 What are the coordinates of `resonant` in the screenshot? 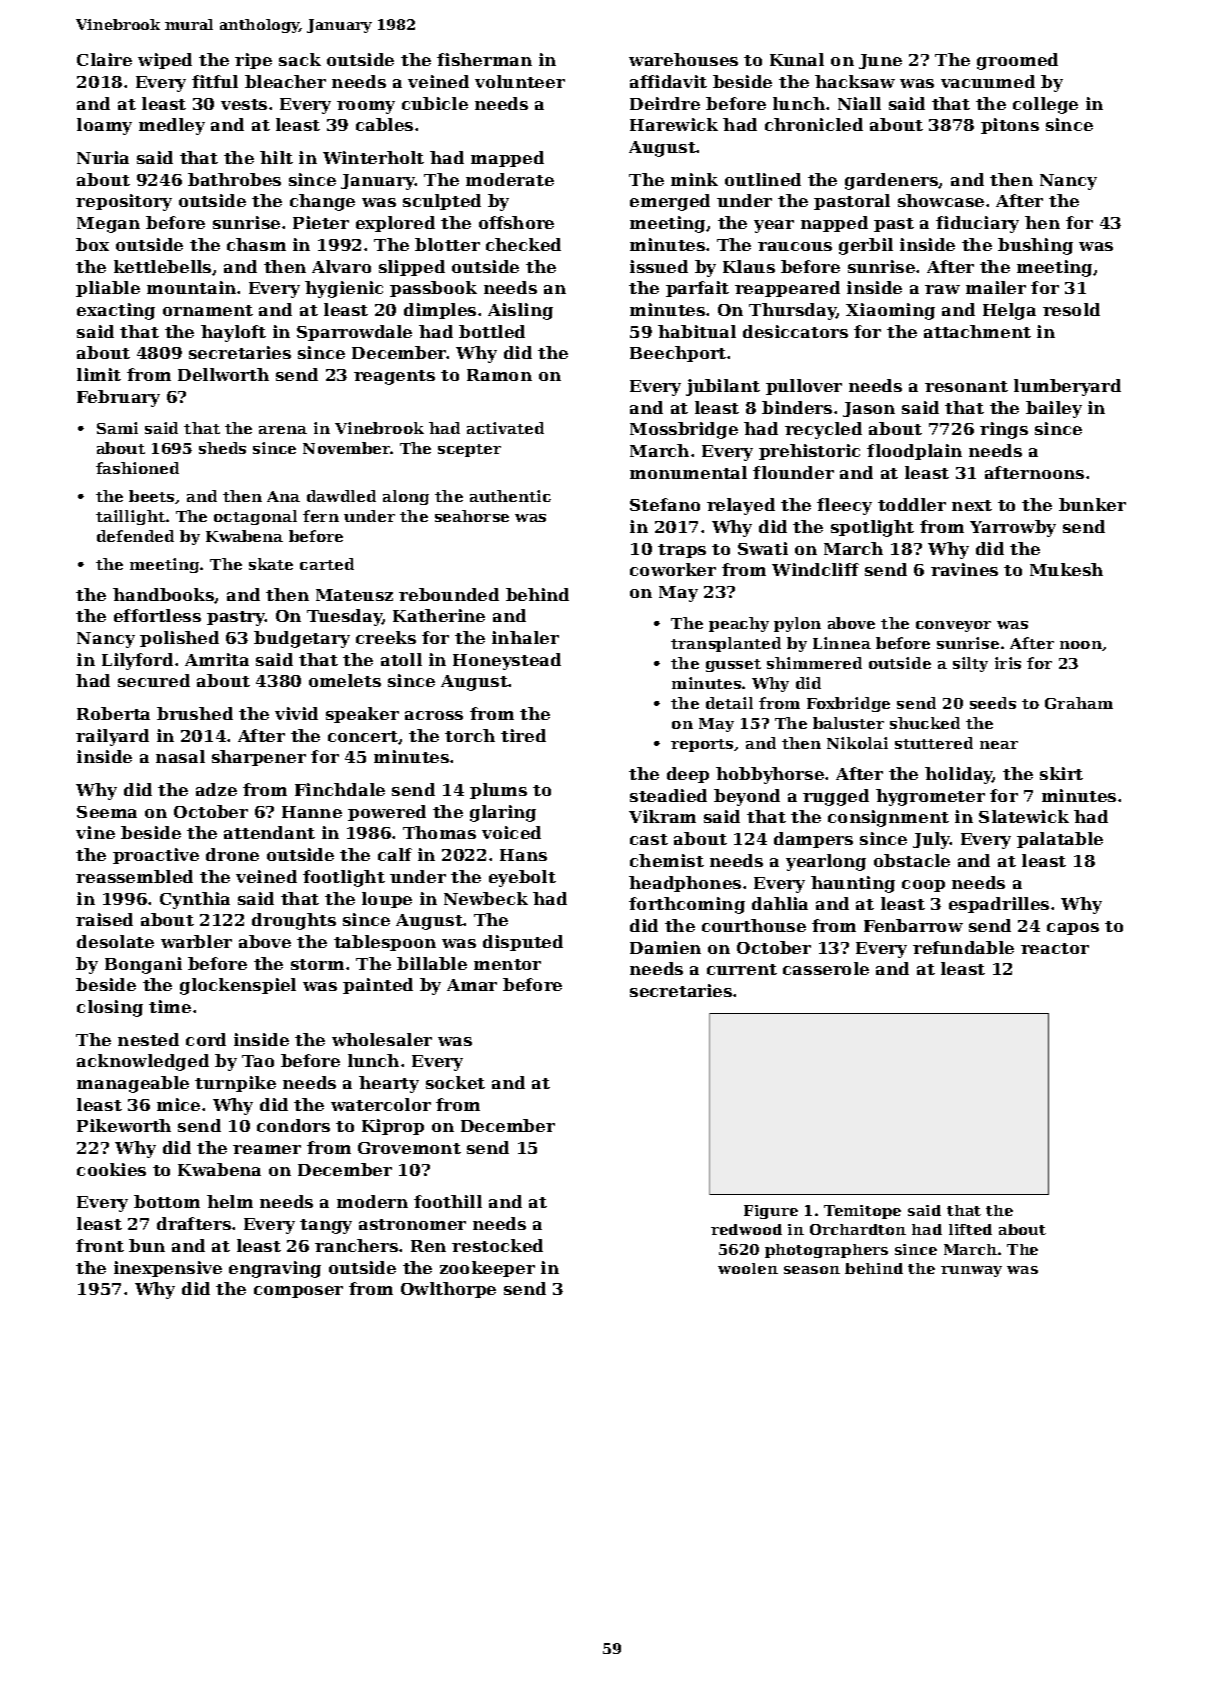 It's located at (966, 386).
